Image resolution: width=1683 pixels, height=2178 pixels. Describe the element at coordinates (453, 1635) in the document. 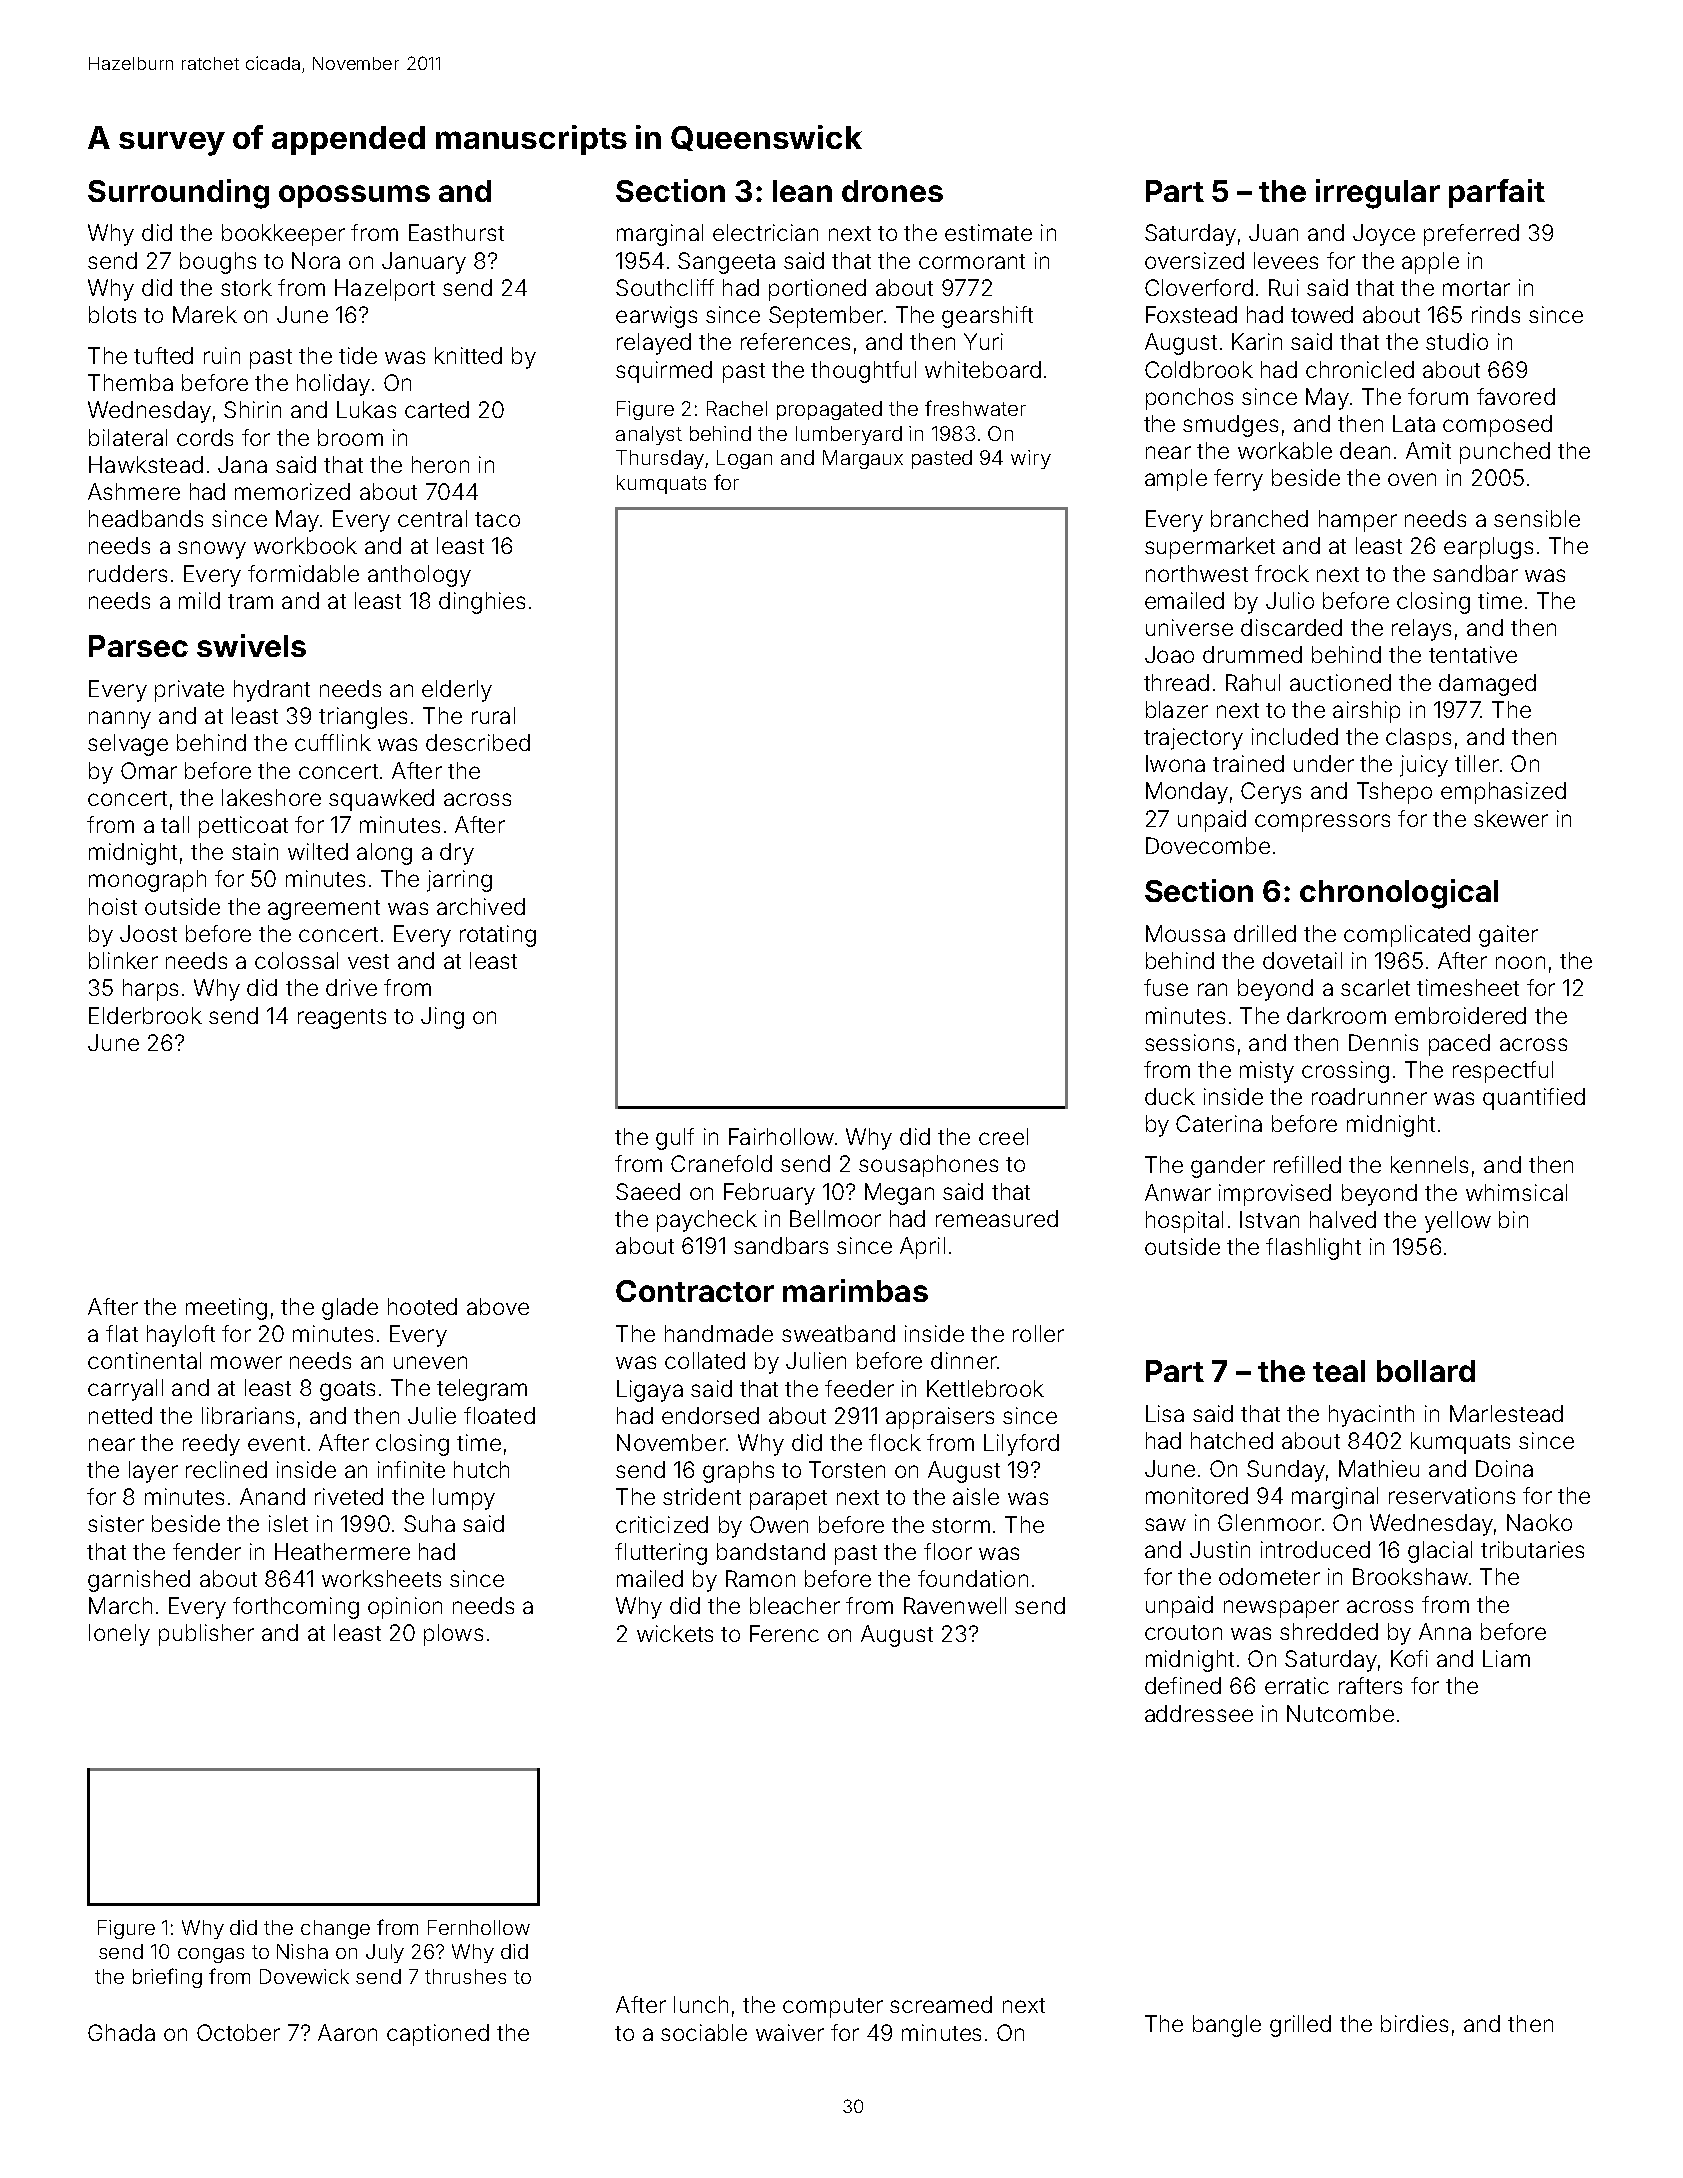

I see `plows` at that location.
